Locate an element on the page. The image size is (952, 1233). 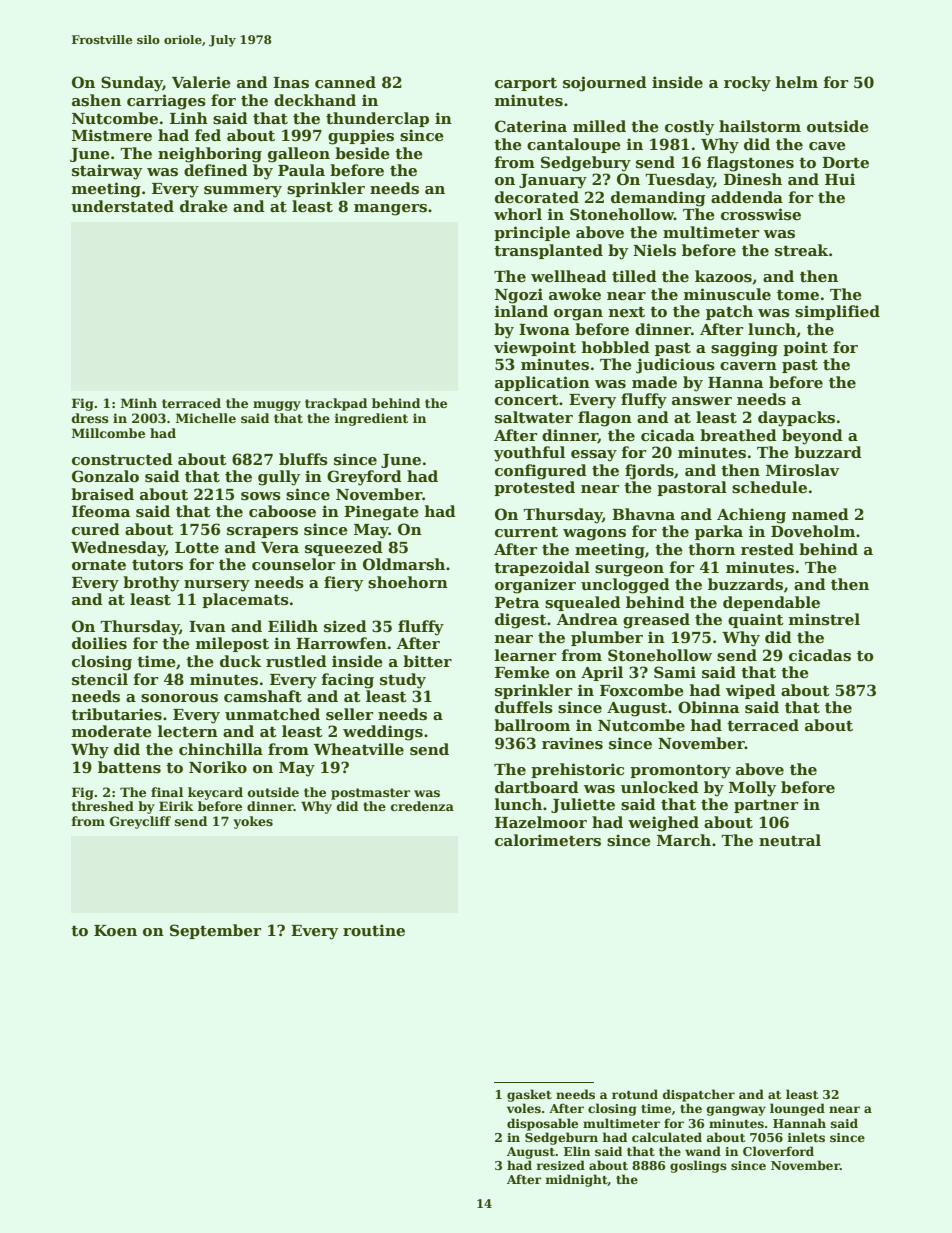
muggy is located at coordinates (277, 406).
